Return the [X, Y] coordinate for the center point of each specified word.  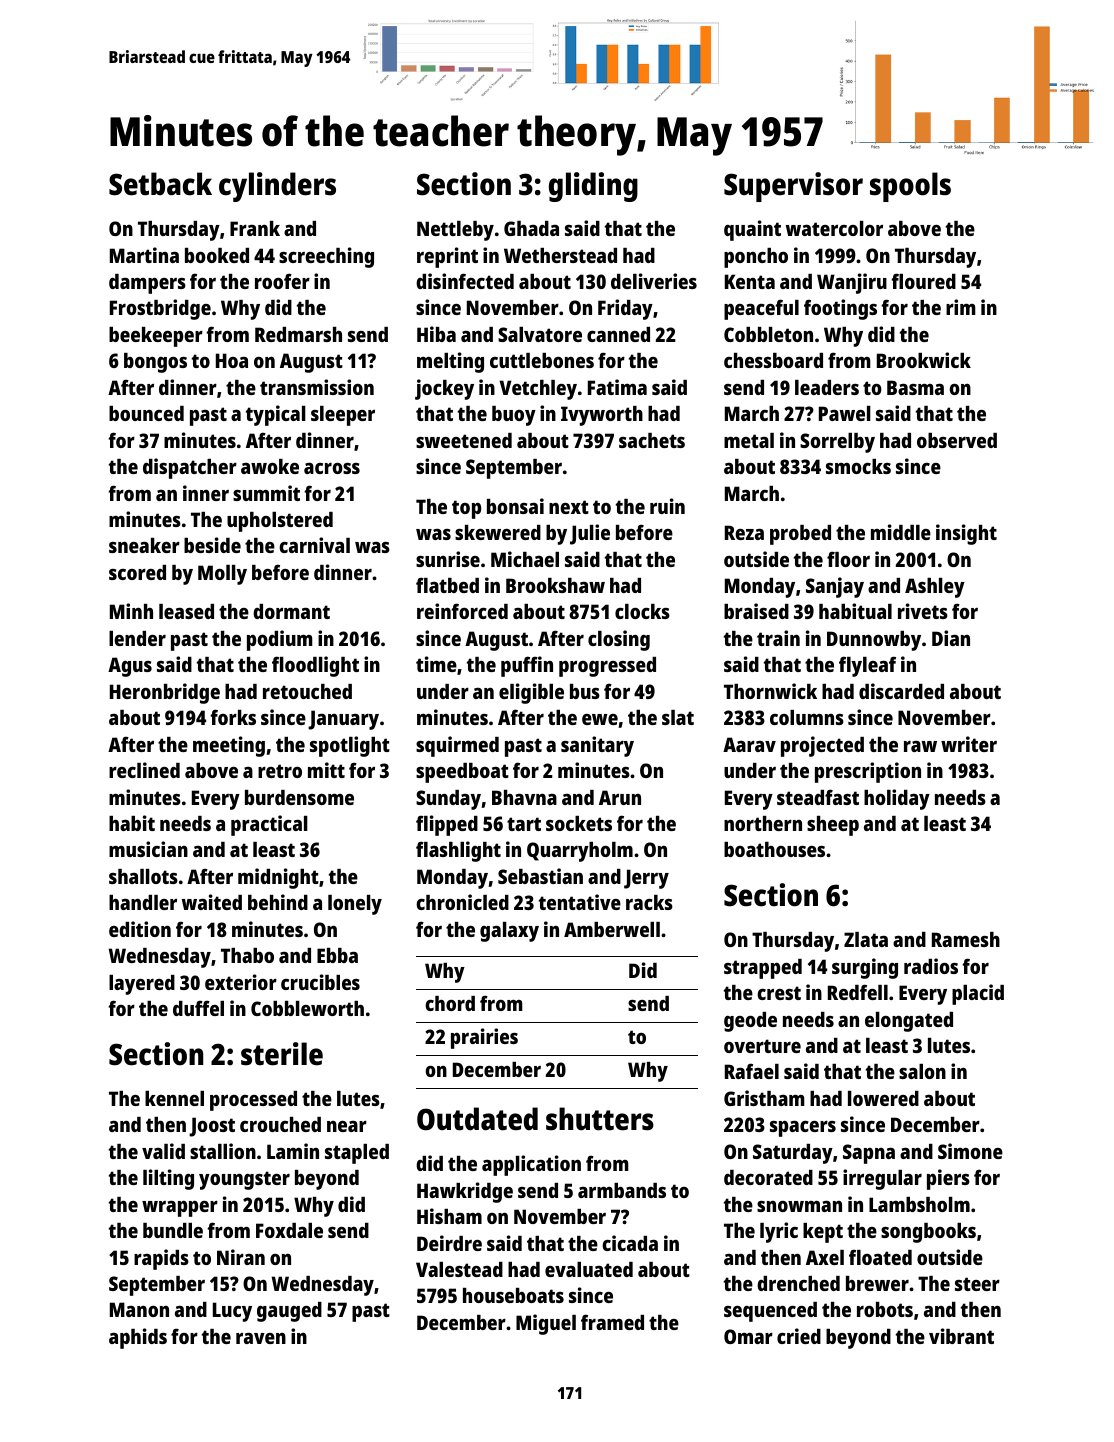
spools [910, 187]
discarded [901, 691]
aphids [138, 1338]
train [778, 638]
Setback [160, 184]
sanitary [597, 746]
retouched [307, 691]
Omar [748, 1336]
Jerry [646, 879]
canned [618, 334]
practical [269, 825]
